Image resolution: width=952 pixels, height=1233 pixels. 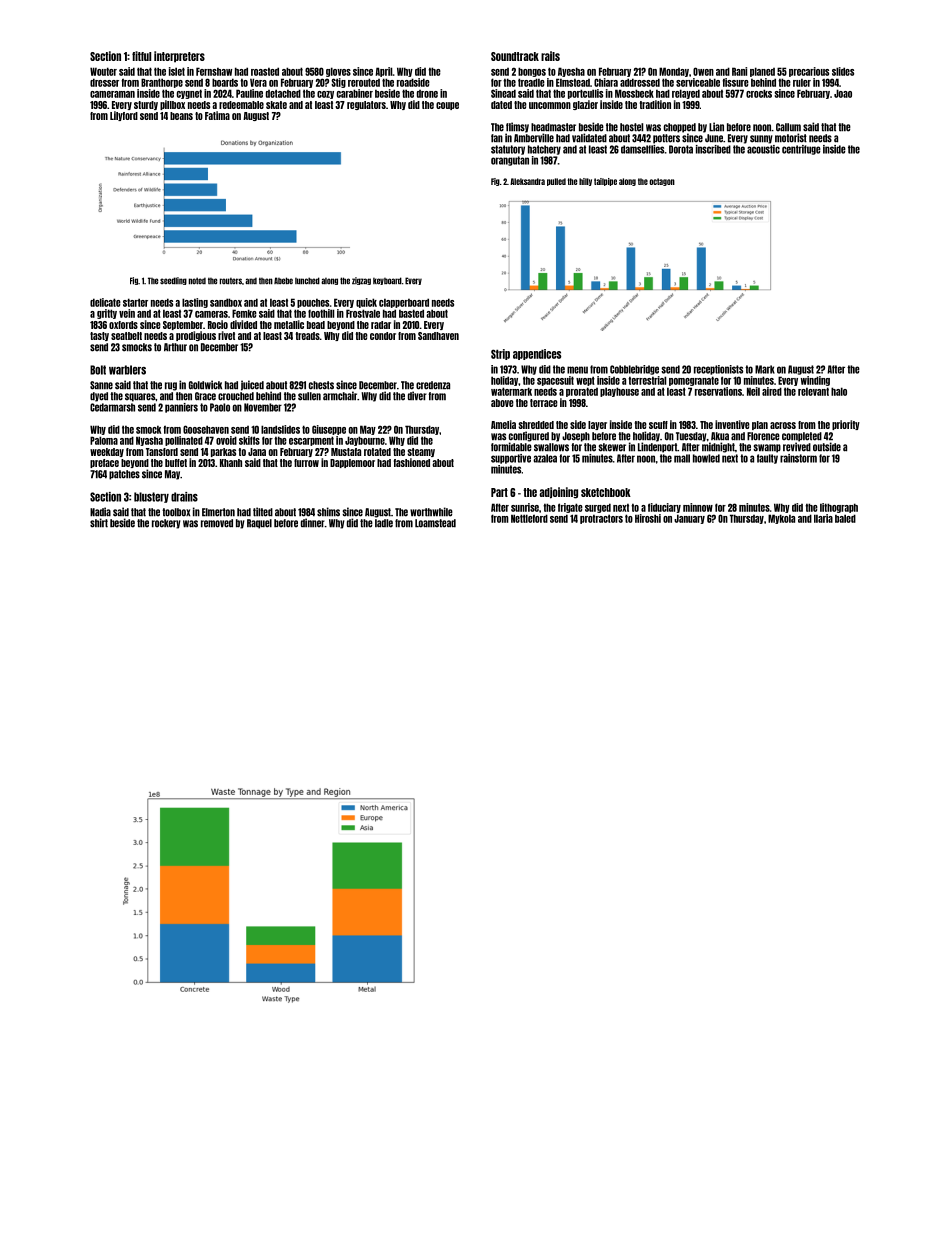 I want to click on winding, so click(x=815, y=381).
